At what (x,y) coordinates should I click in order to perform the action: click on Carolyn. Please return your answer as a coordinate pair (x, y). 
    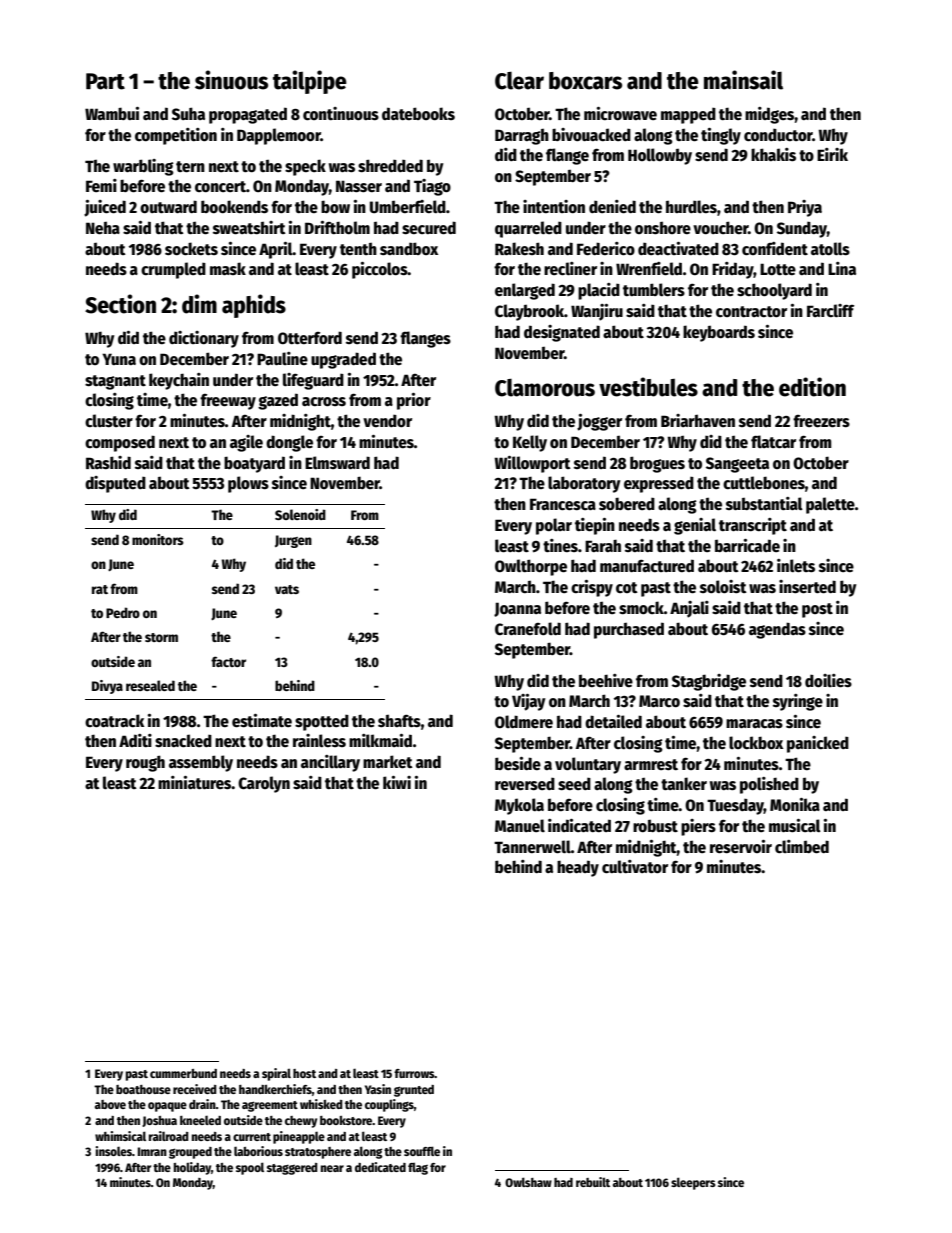
    Looking at the image, I should click on (264, 784).
